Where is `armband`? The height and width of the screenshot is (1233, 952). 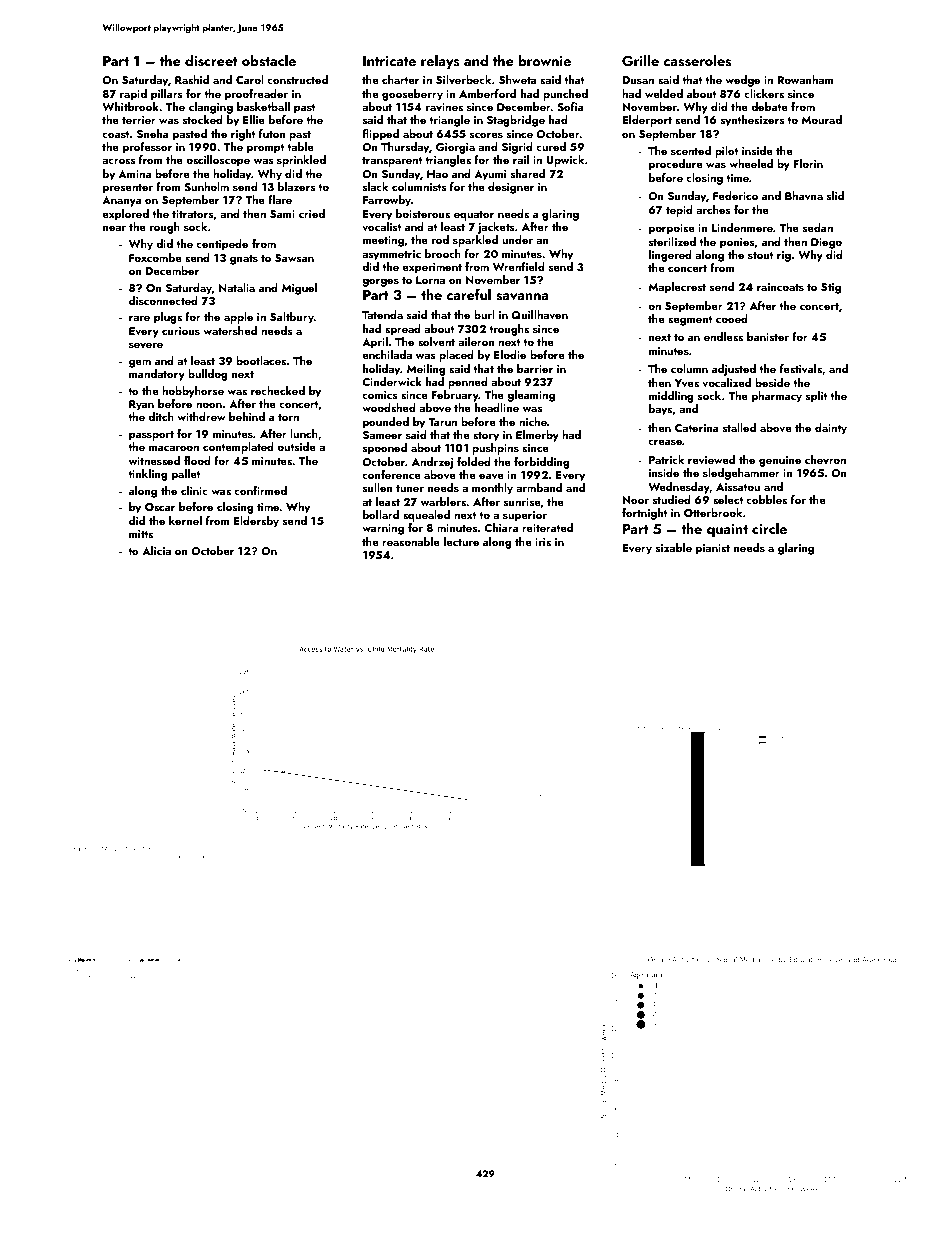
armband is located at coordinates (539, 487).
